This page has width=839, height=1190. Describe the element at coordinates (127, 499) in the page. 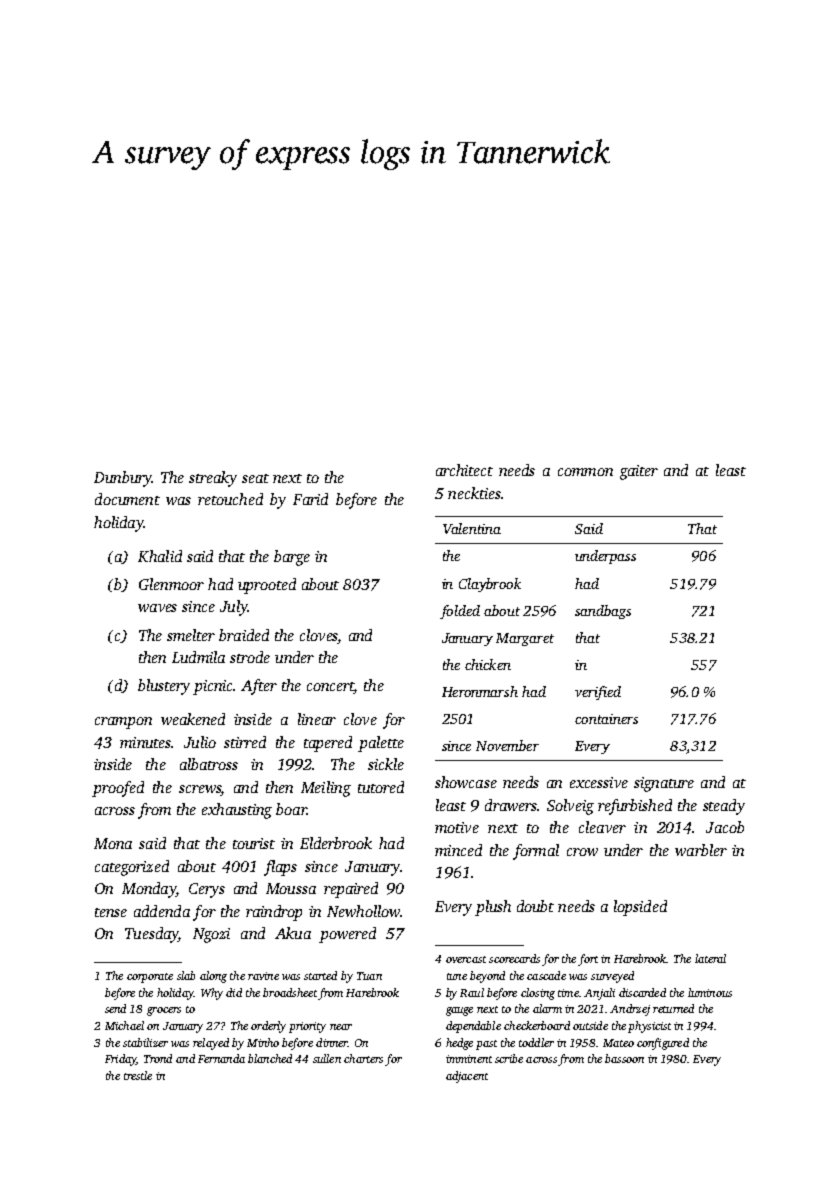

I see `document` at that location.
